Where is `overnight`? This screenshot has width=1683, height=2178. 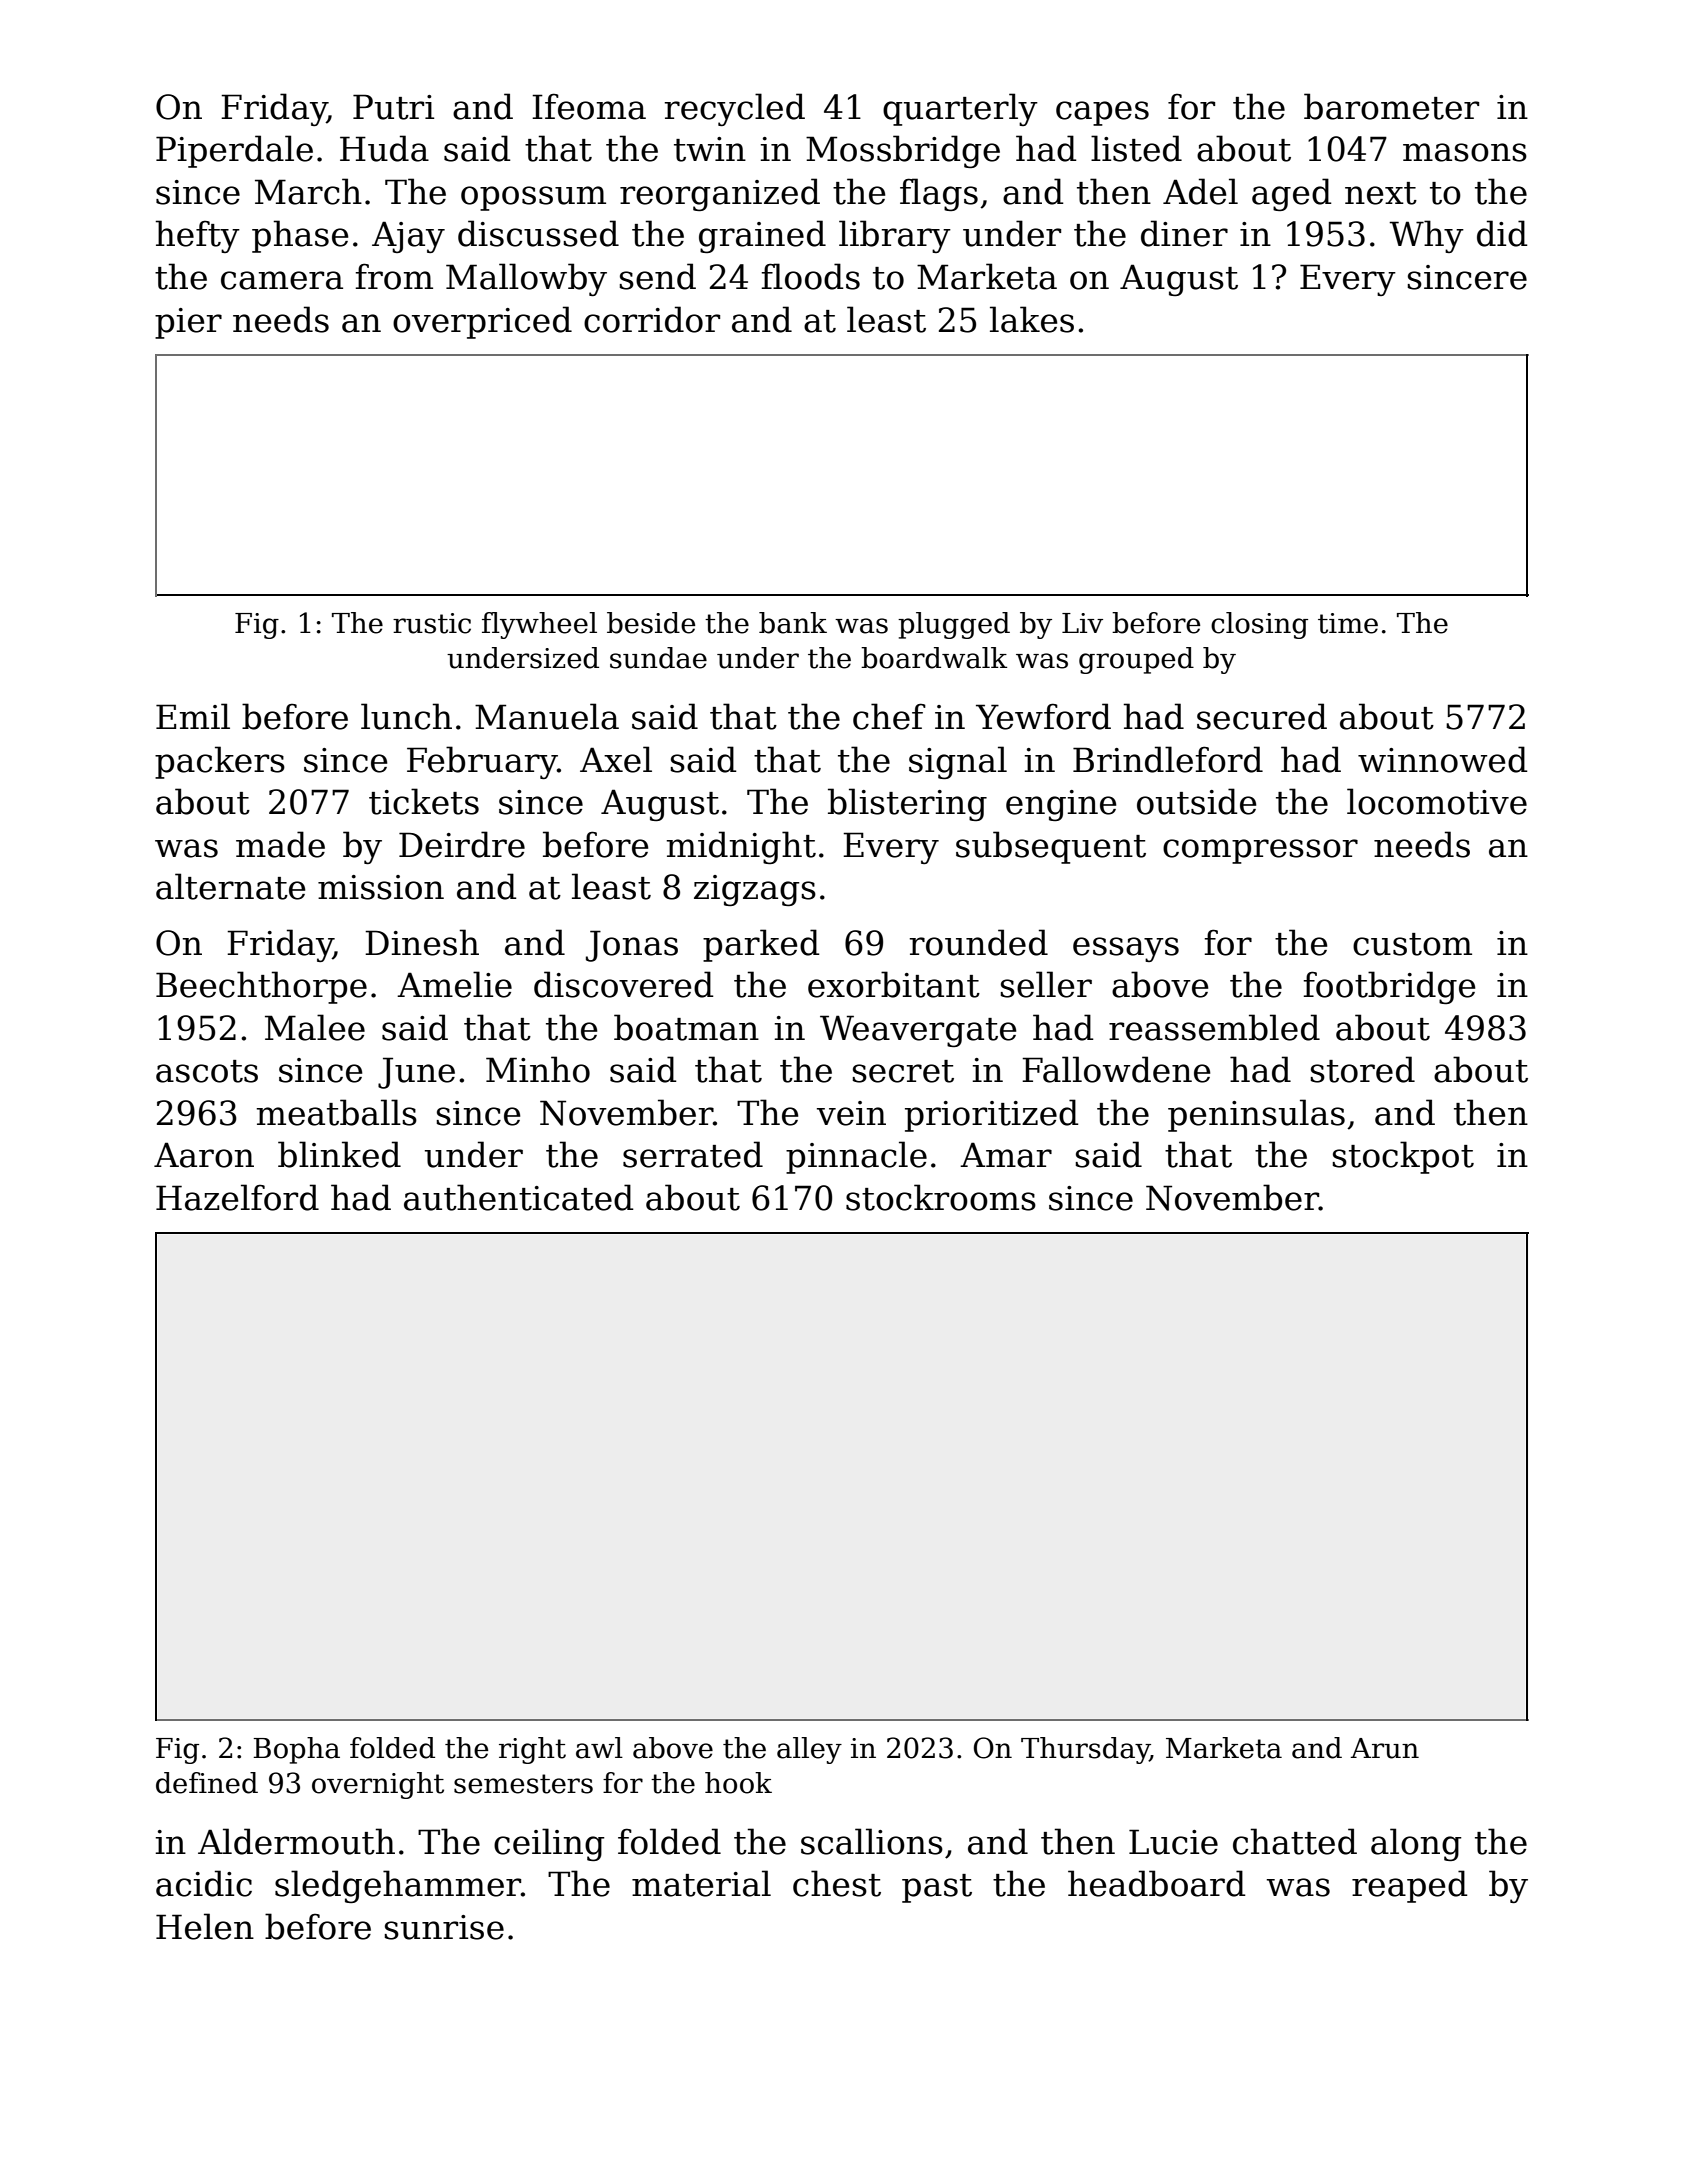 overnight is located at coordinates (378, 1785).
